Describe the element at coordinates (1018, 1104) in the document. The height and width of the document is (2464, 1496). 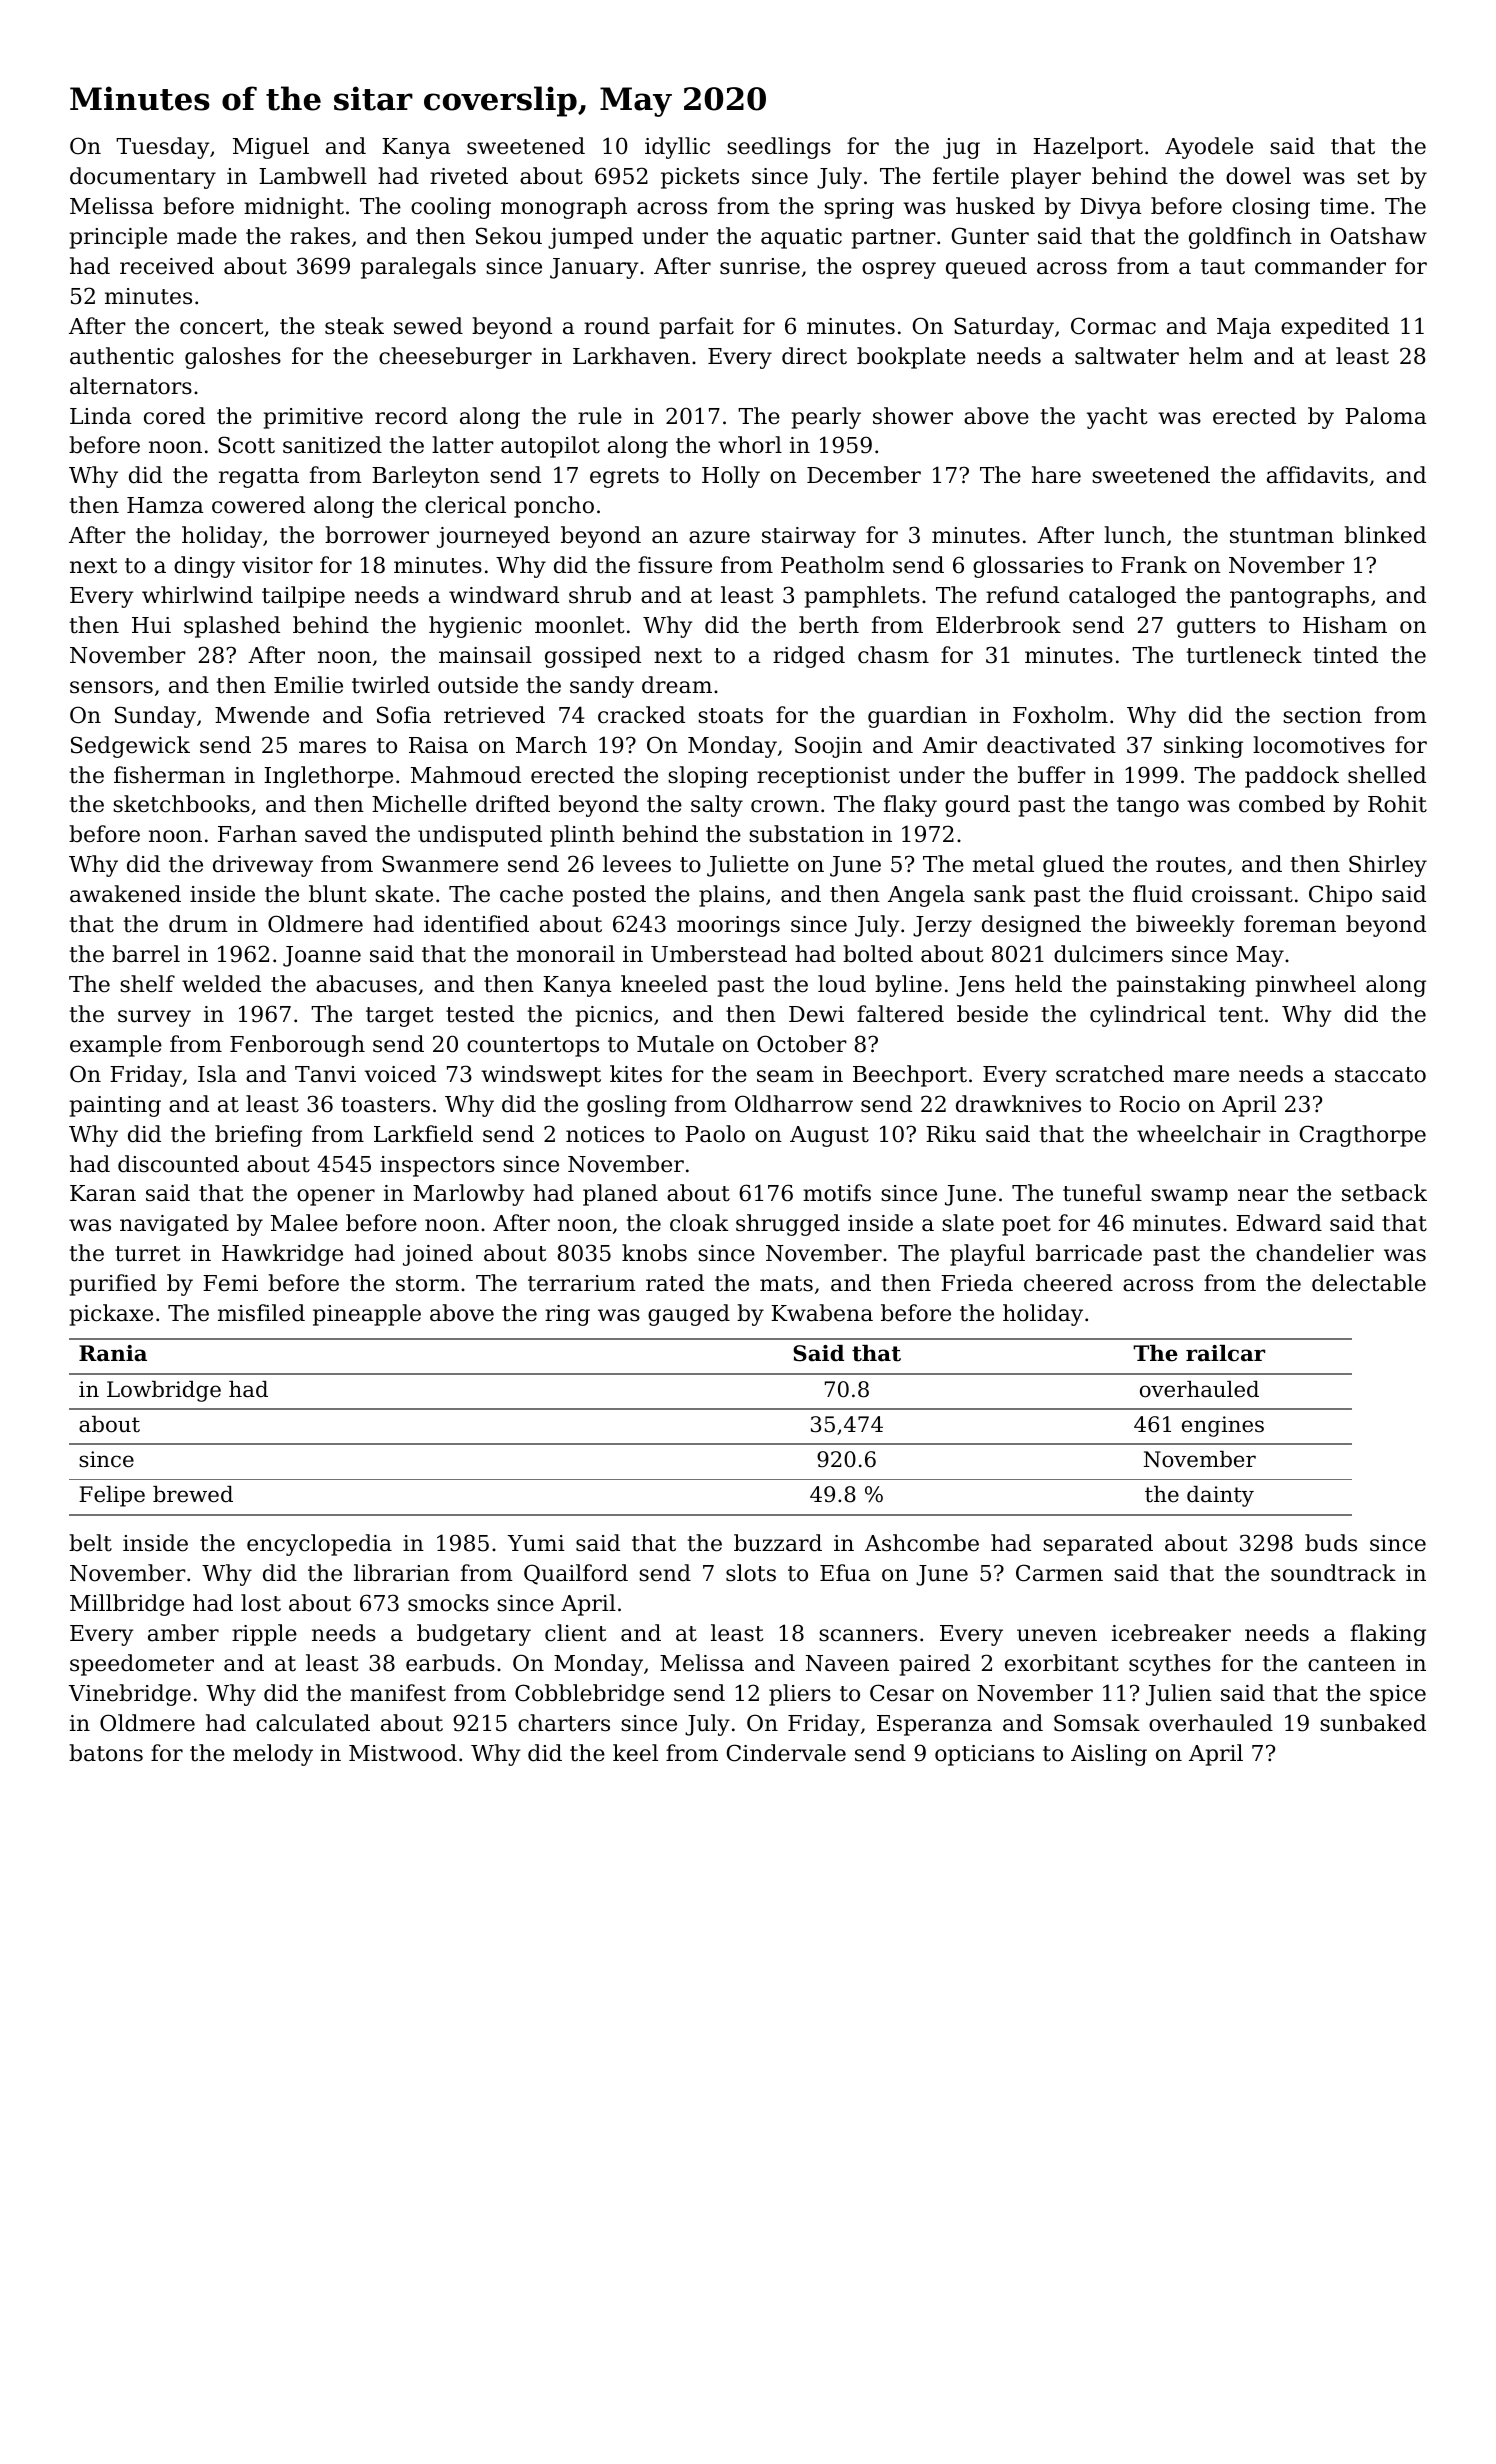
I see `drawknives` at that location.
